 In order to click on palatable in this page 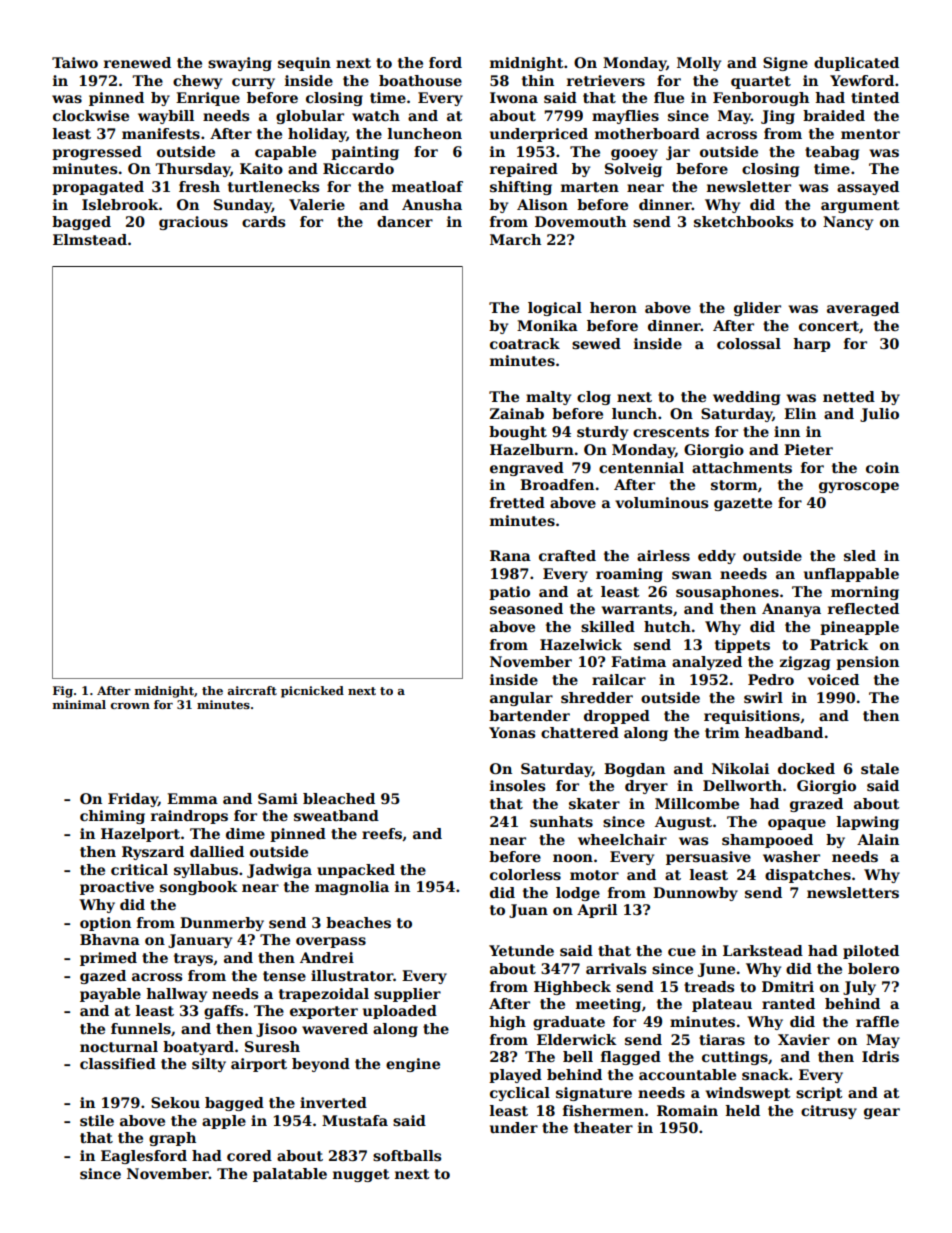, I will do `click(290, 1175)`.
